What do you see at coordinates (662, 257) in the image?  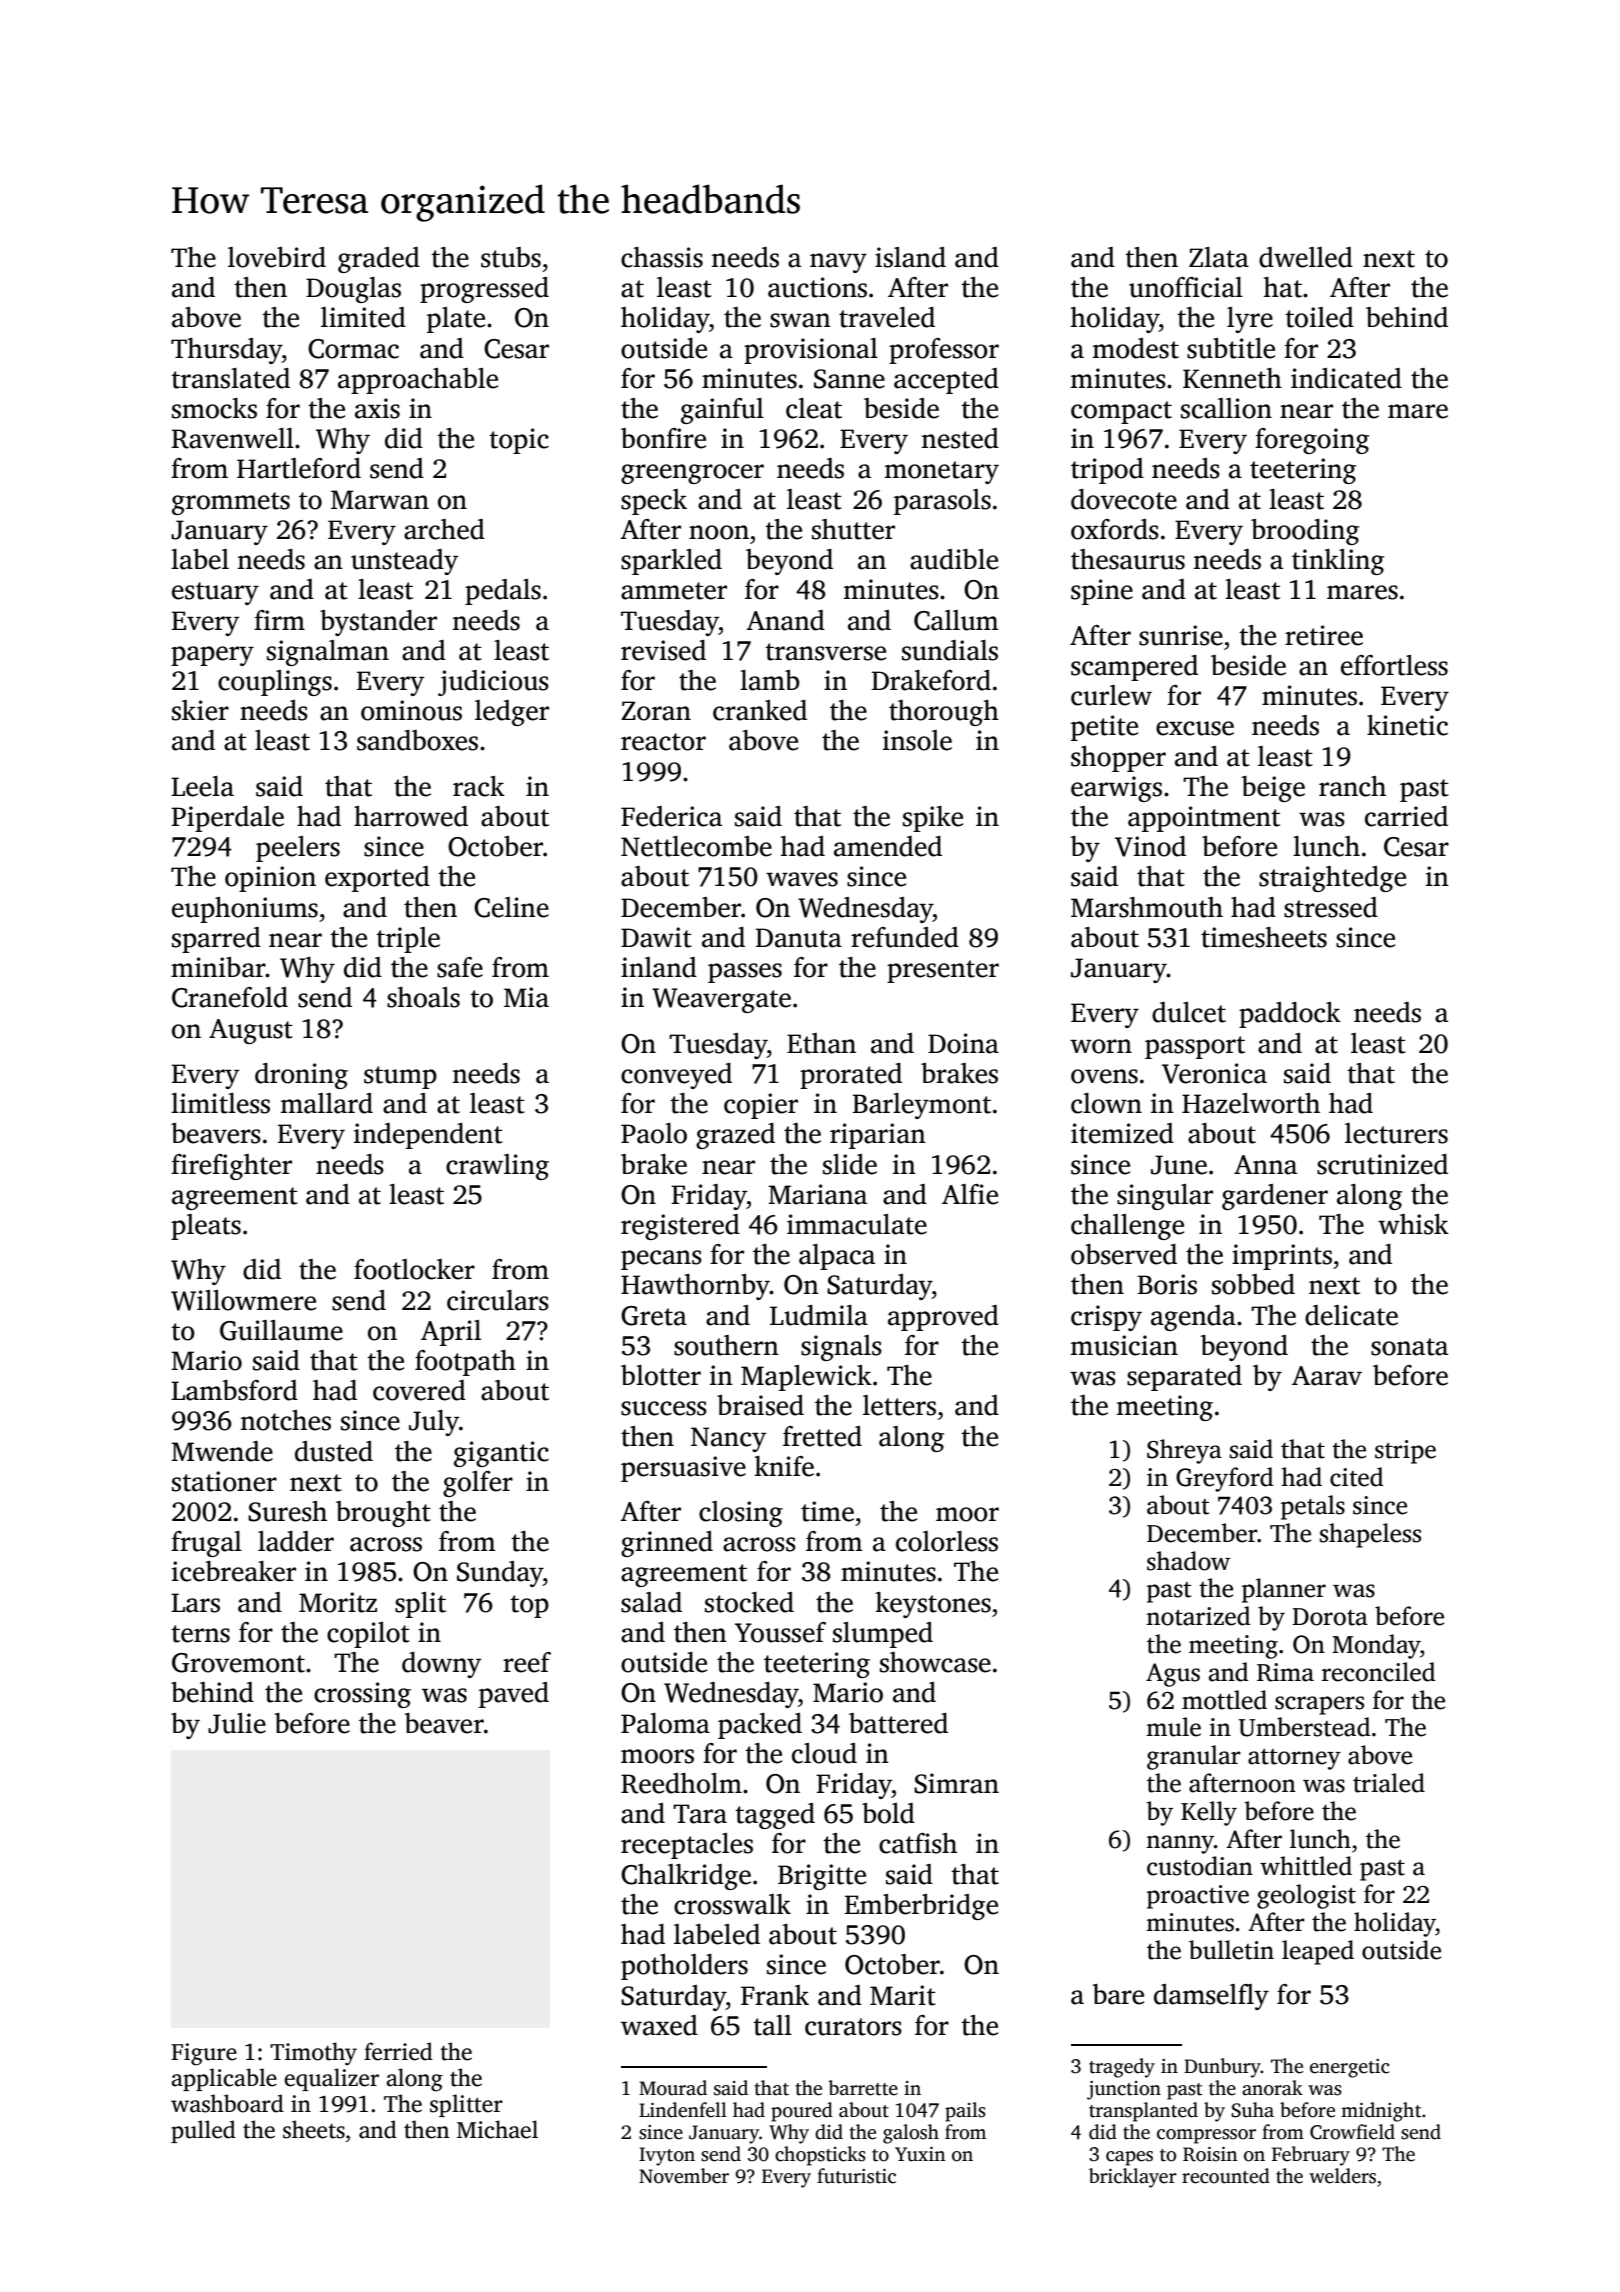 I see `chassis` at bounding box center [662, 257].
